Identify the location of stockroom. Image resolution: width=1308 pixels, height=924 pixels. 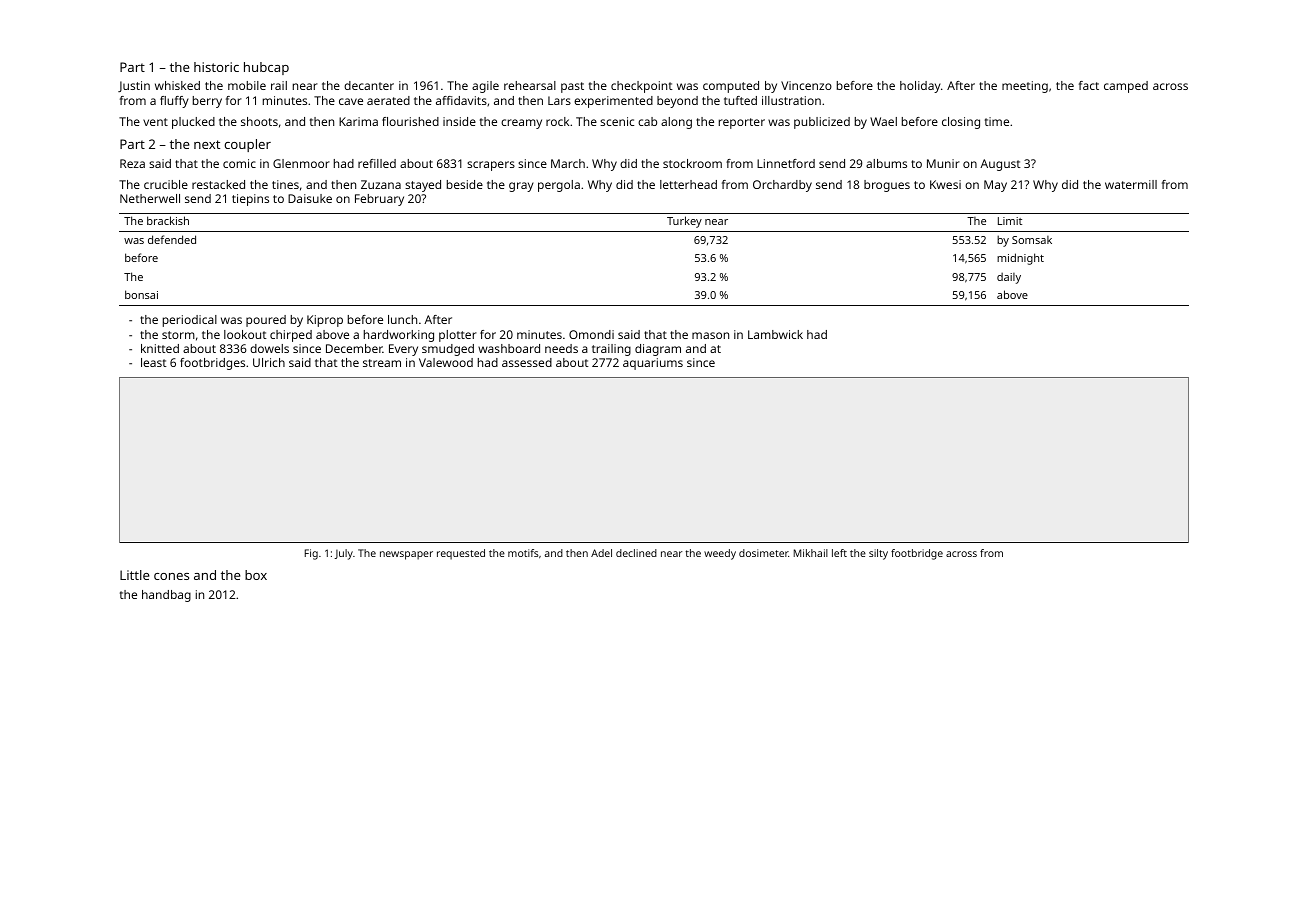
(692, 163).
